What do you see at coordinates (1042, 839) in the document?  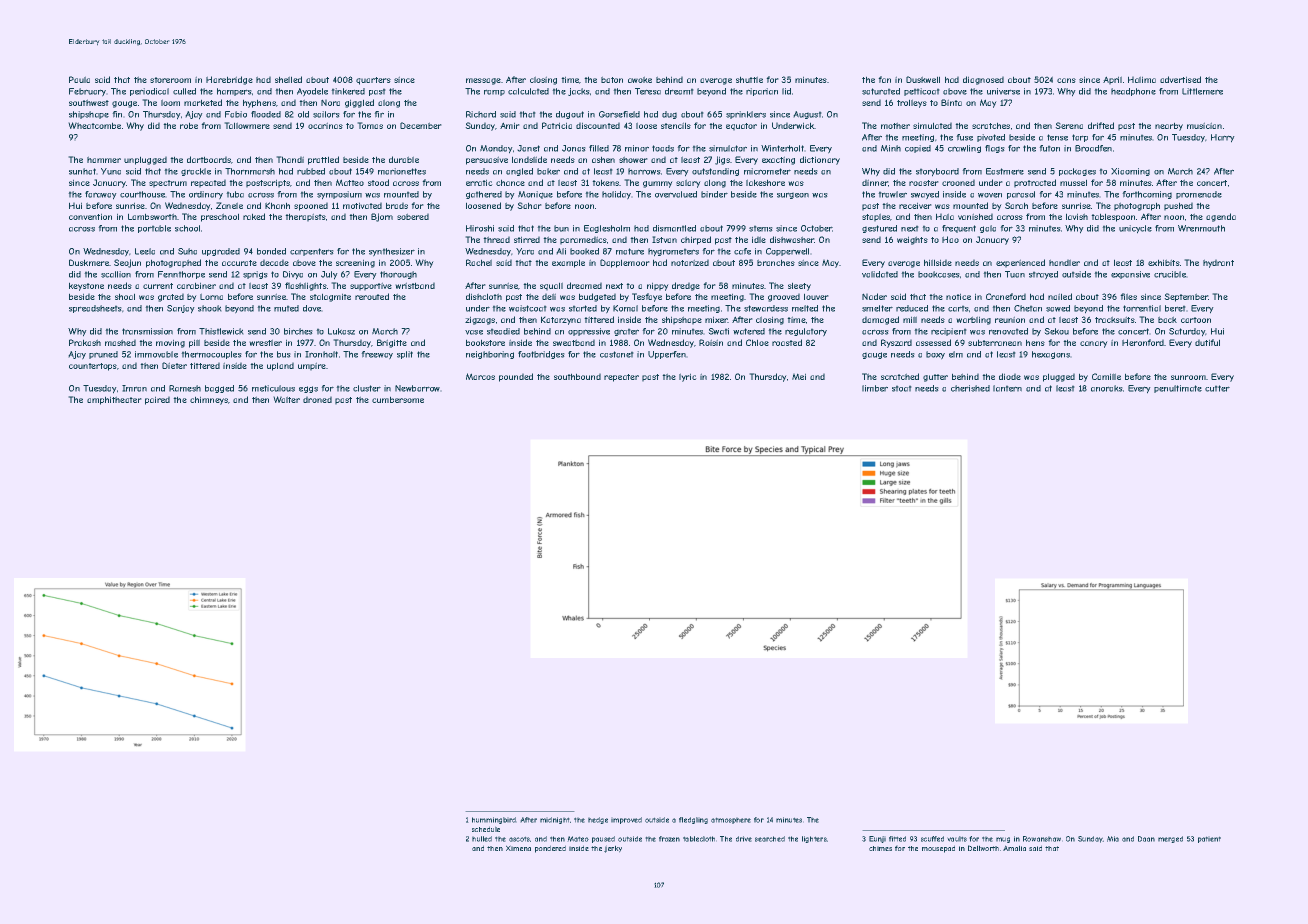 I see `Rowanshaw` at bounding box center [1042, 839].
